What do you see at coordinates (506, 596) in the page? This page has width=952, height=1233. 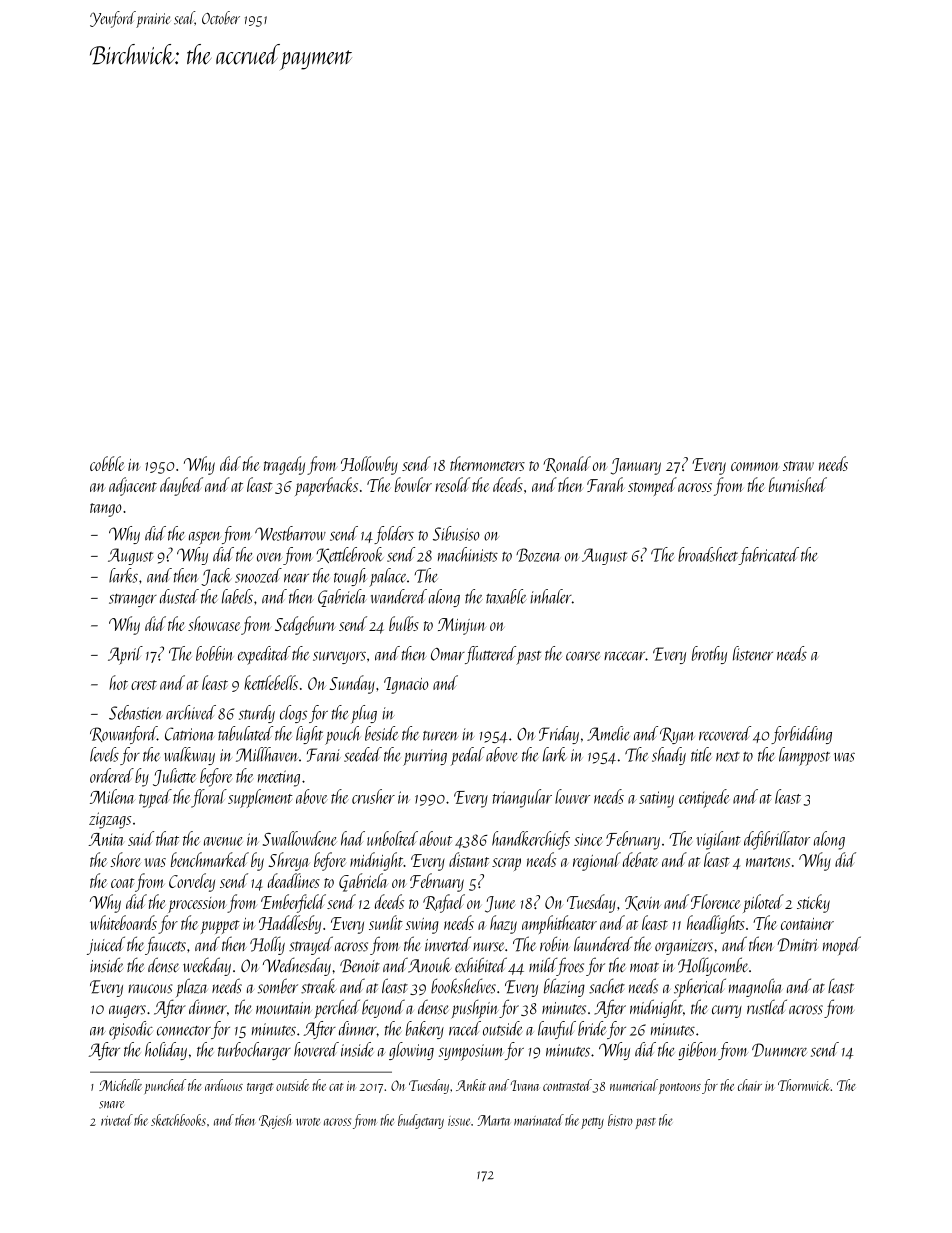 I see `taxable` at bounding box center [506, 596].
